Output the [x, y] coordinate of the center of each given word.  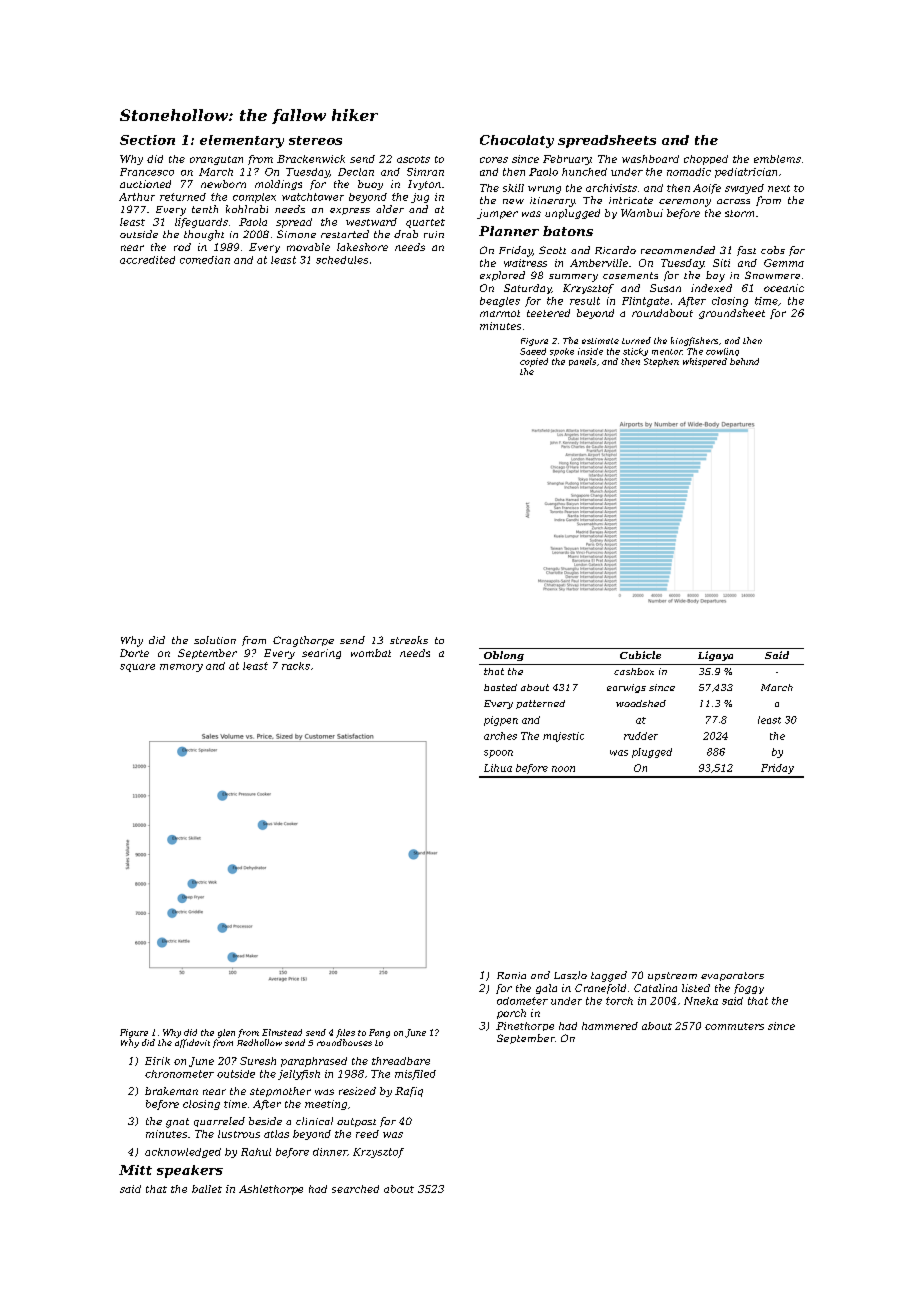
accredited [147, 260]
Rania [511, 975]
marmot [500, 313]
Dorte [134, 653]
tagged [609, 976]
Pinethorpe [525, 1026]
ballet [207, 1189]
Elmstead [282, 1032]
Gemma [784, 263]
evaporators [732, 976]
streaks [409, 640]
